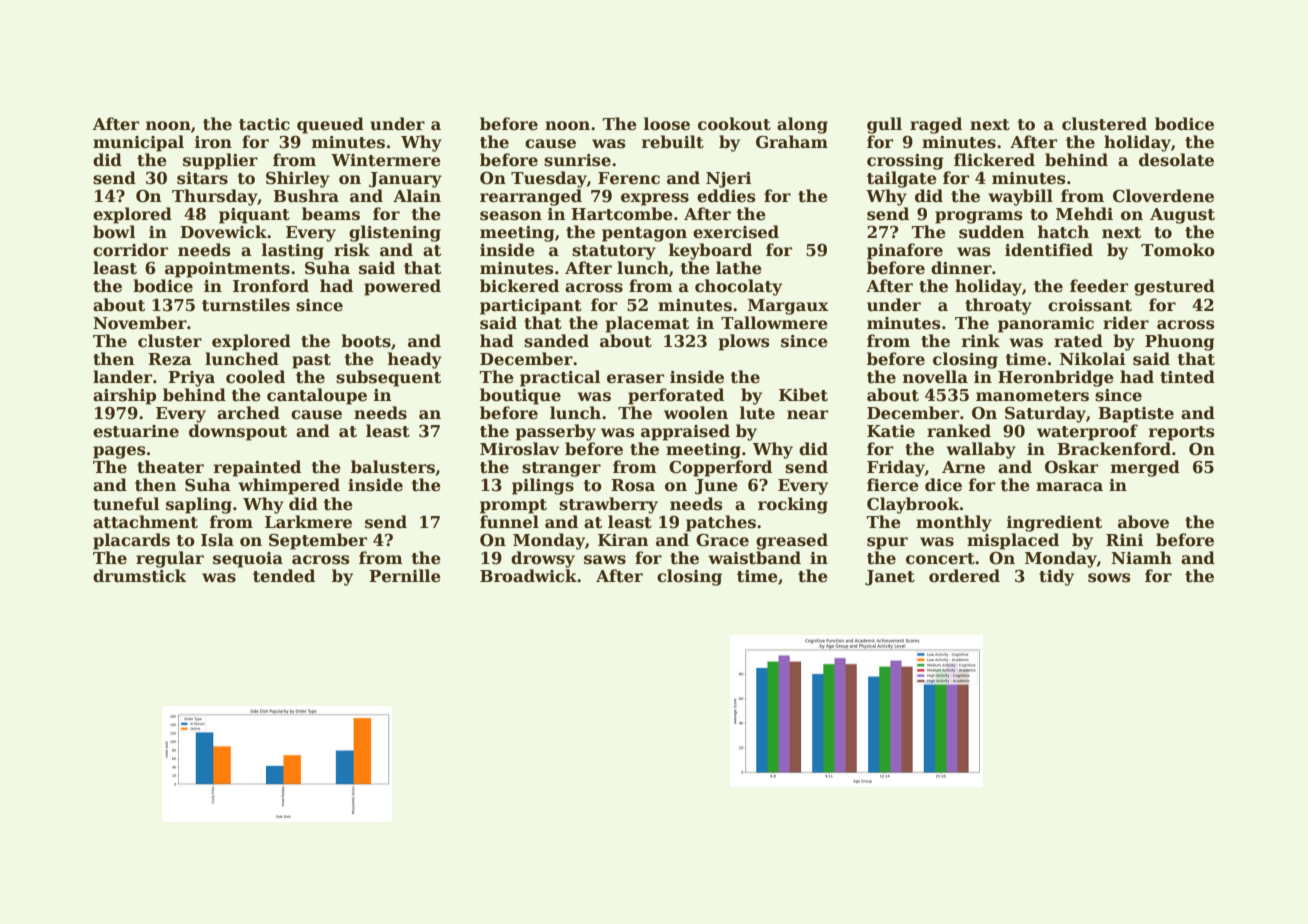  I want to click on lathe, so click(739, 268).
